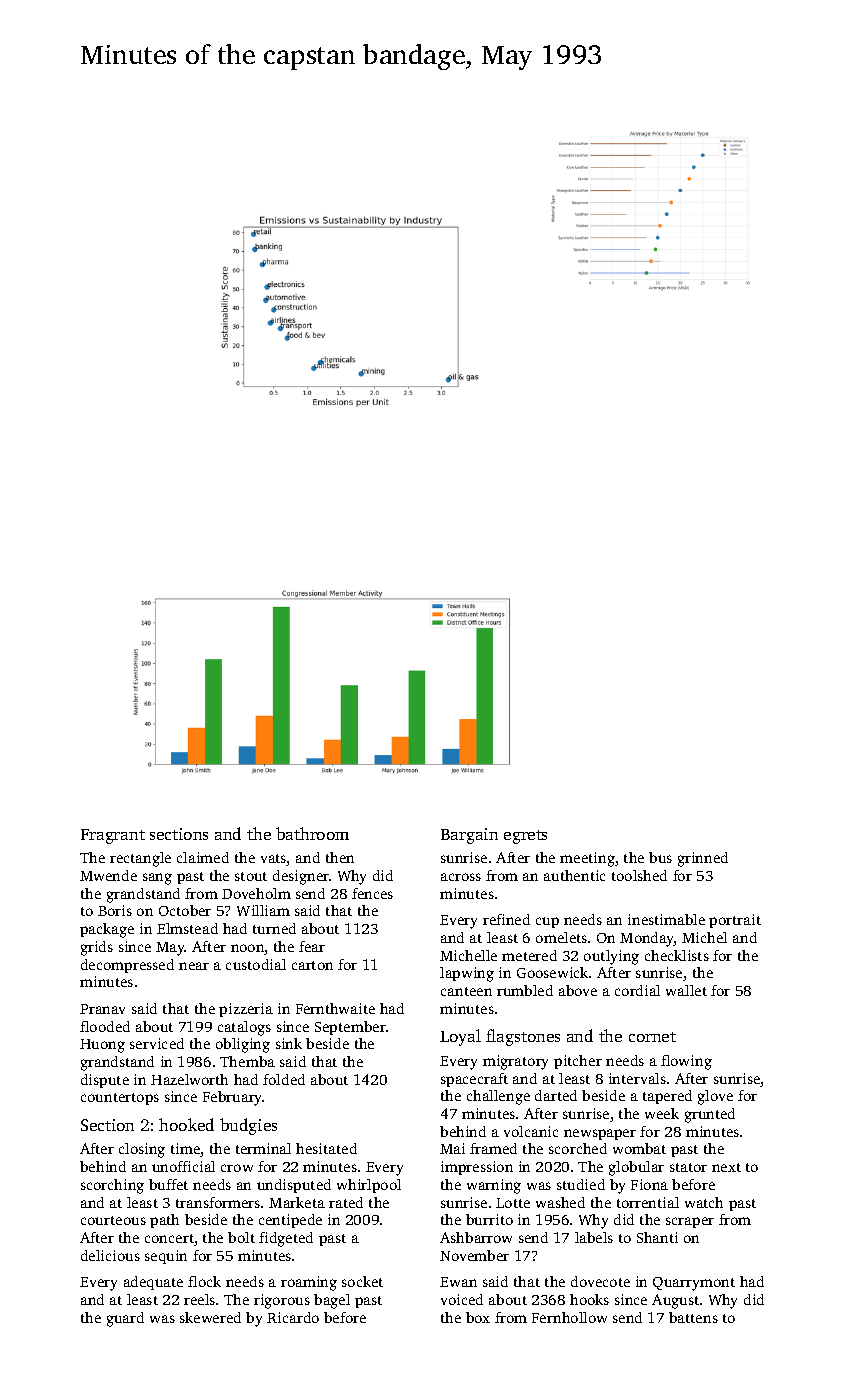 Image resolution: width=849 pixels, height=1400 pixels. Describe the element at coordinates (113, 1220) in the screenshot. I see `courteous` at that location.
